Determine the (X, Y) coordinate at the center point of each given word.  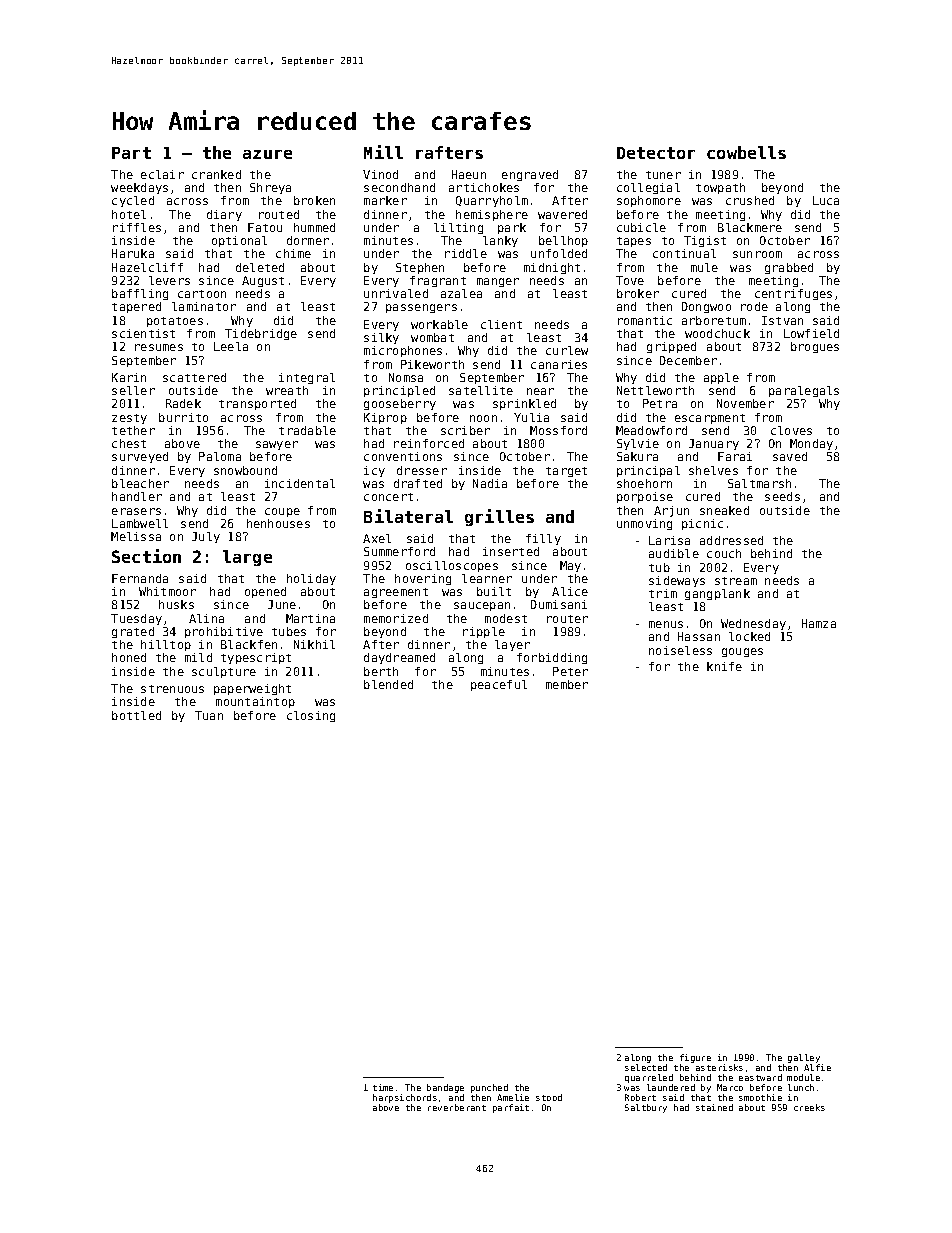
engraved (530, 175)
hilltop (166, 645)
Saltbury (646, 1108)
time (383, 1087)
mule (704, 267)
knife (724, 666)
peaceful (499, 685)
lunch (801, 1087)
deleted (260, 267)
